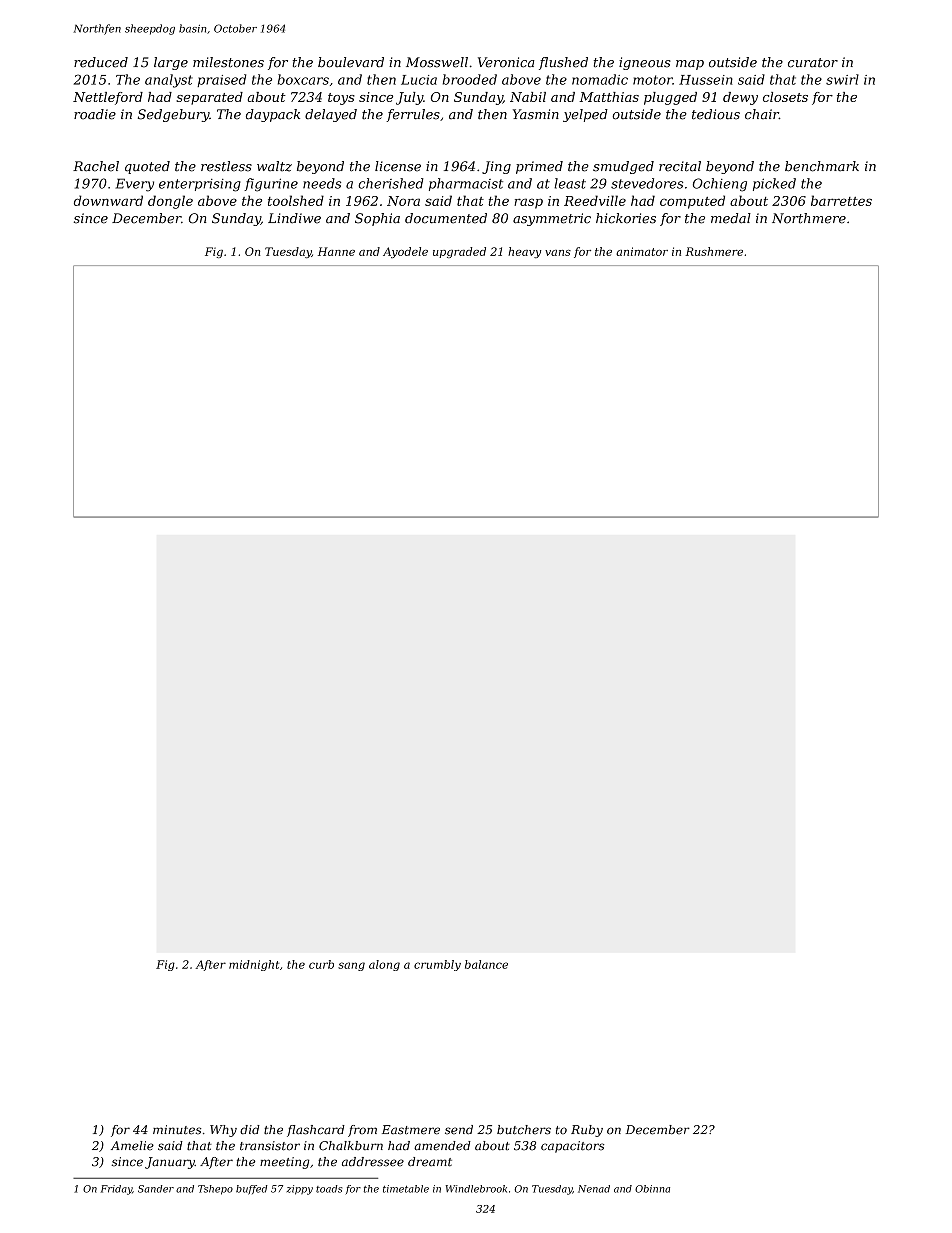  Describe the element at coordinates (486, 964) in the document. I see `balance` at that location.
